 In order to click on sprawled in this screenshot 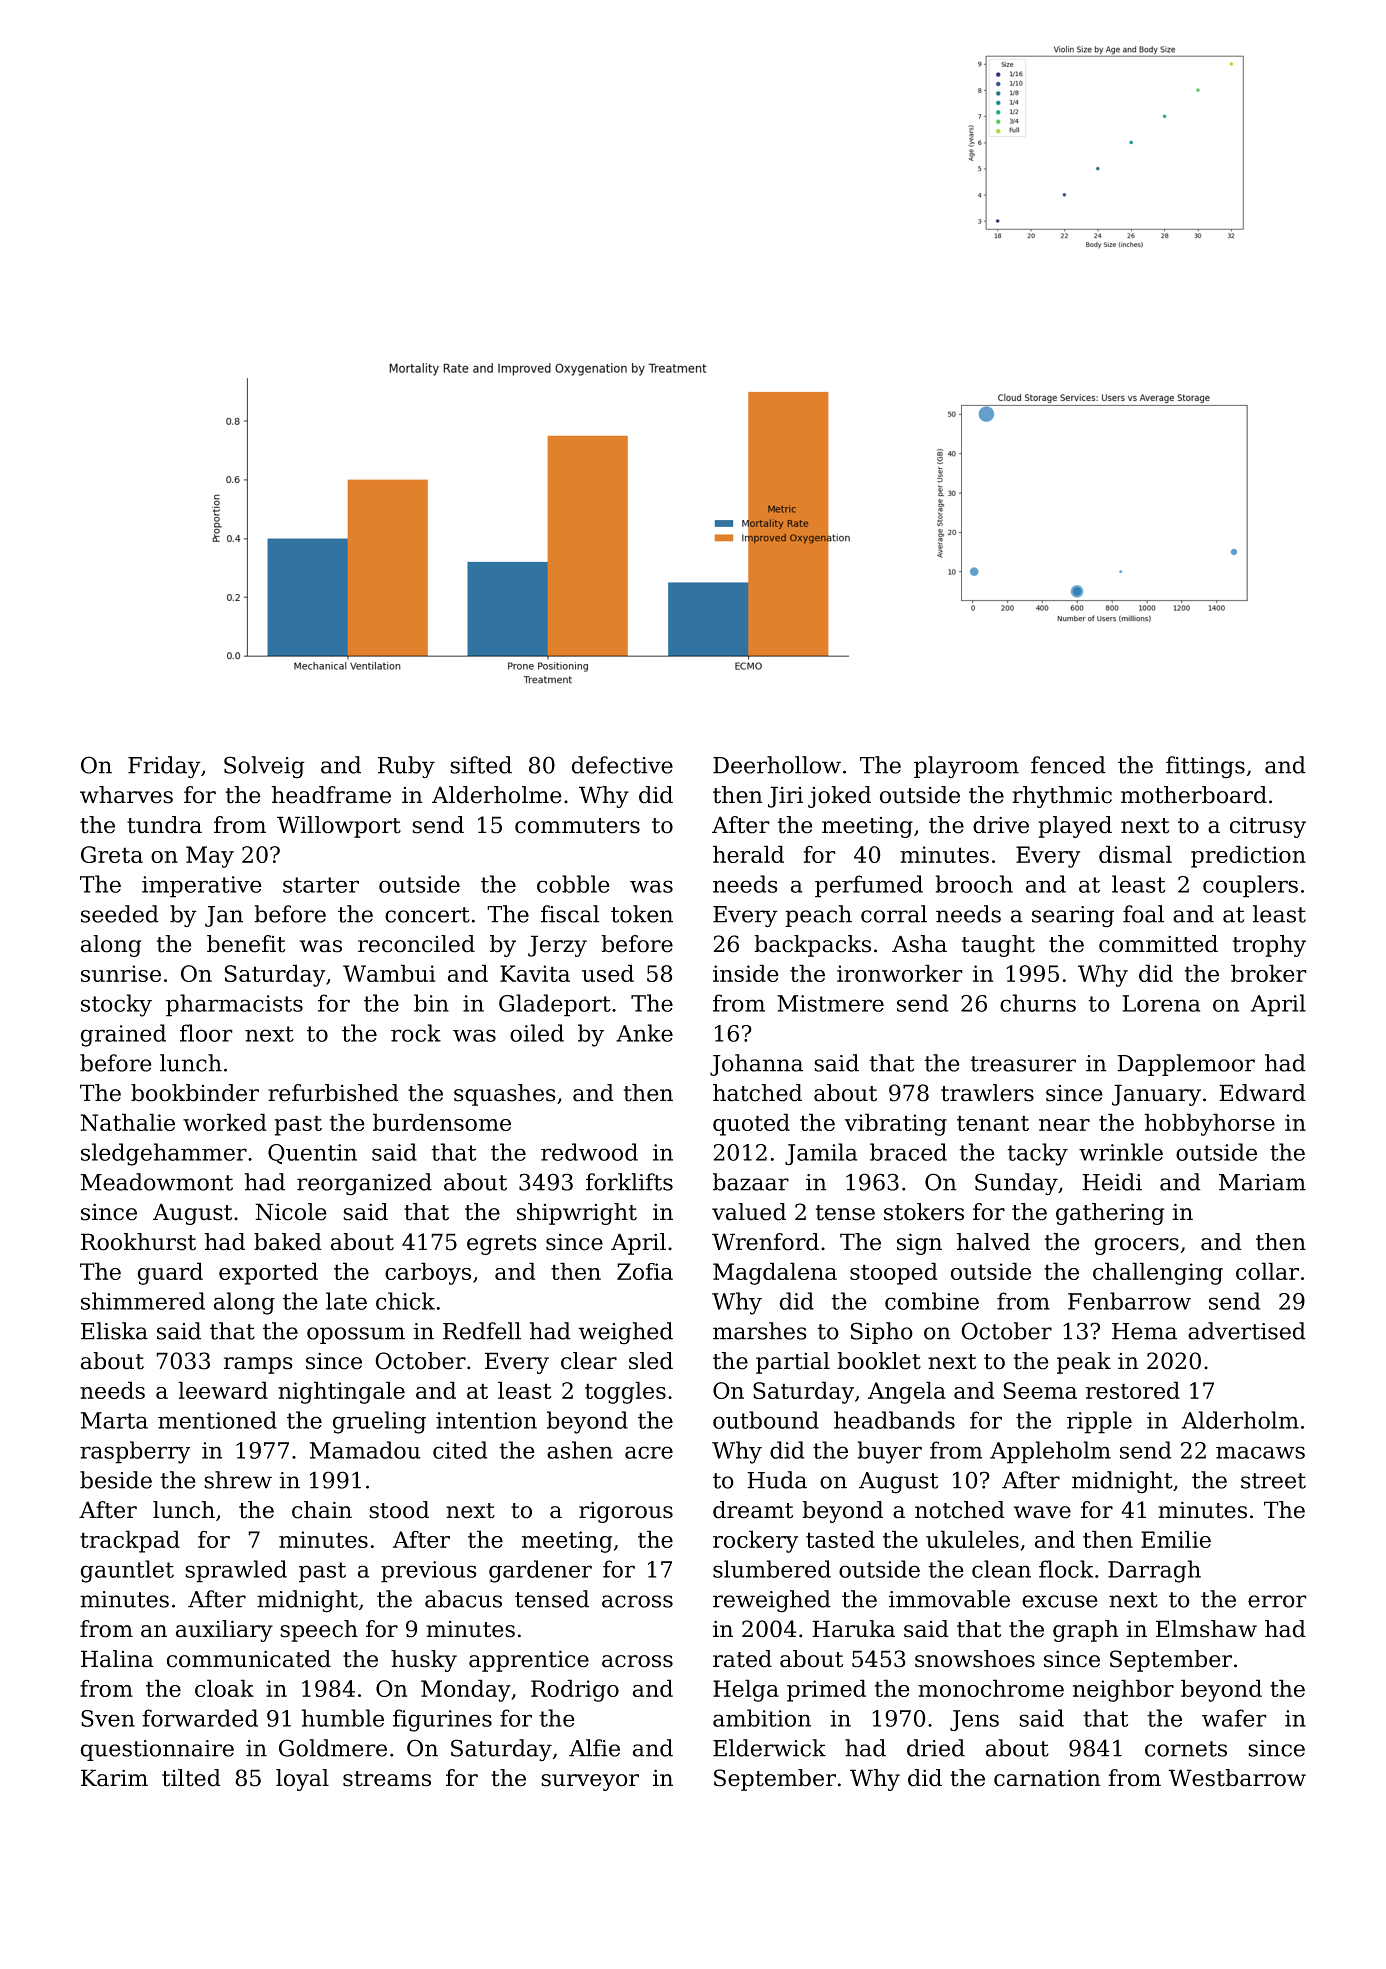, I will do `click(236, 1571)`.
